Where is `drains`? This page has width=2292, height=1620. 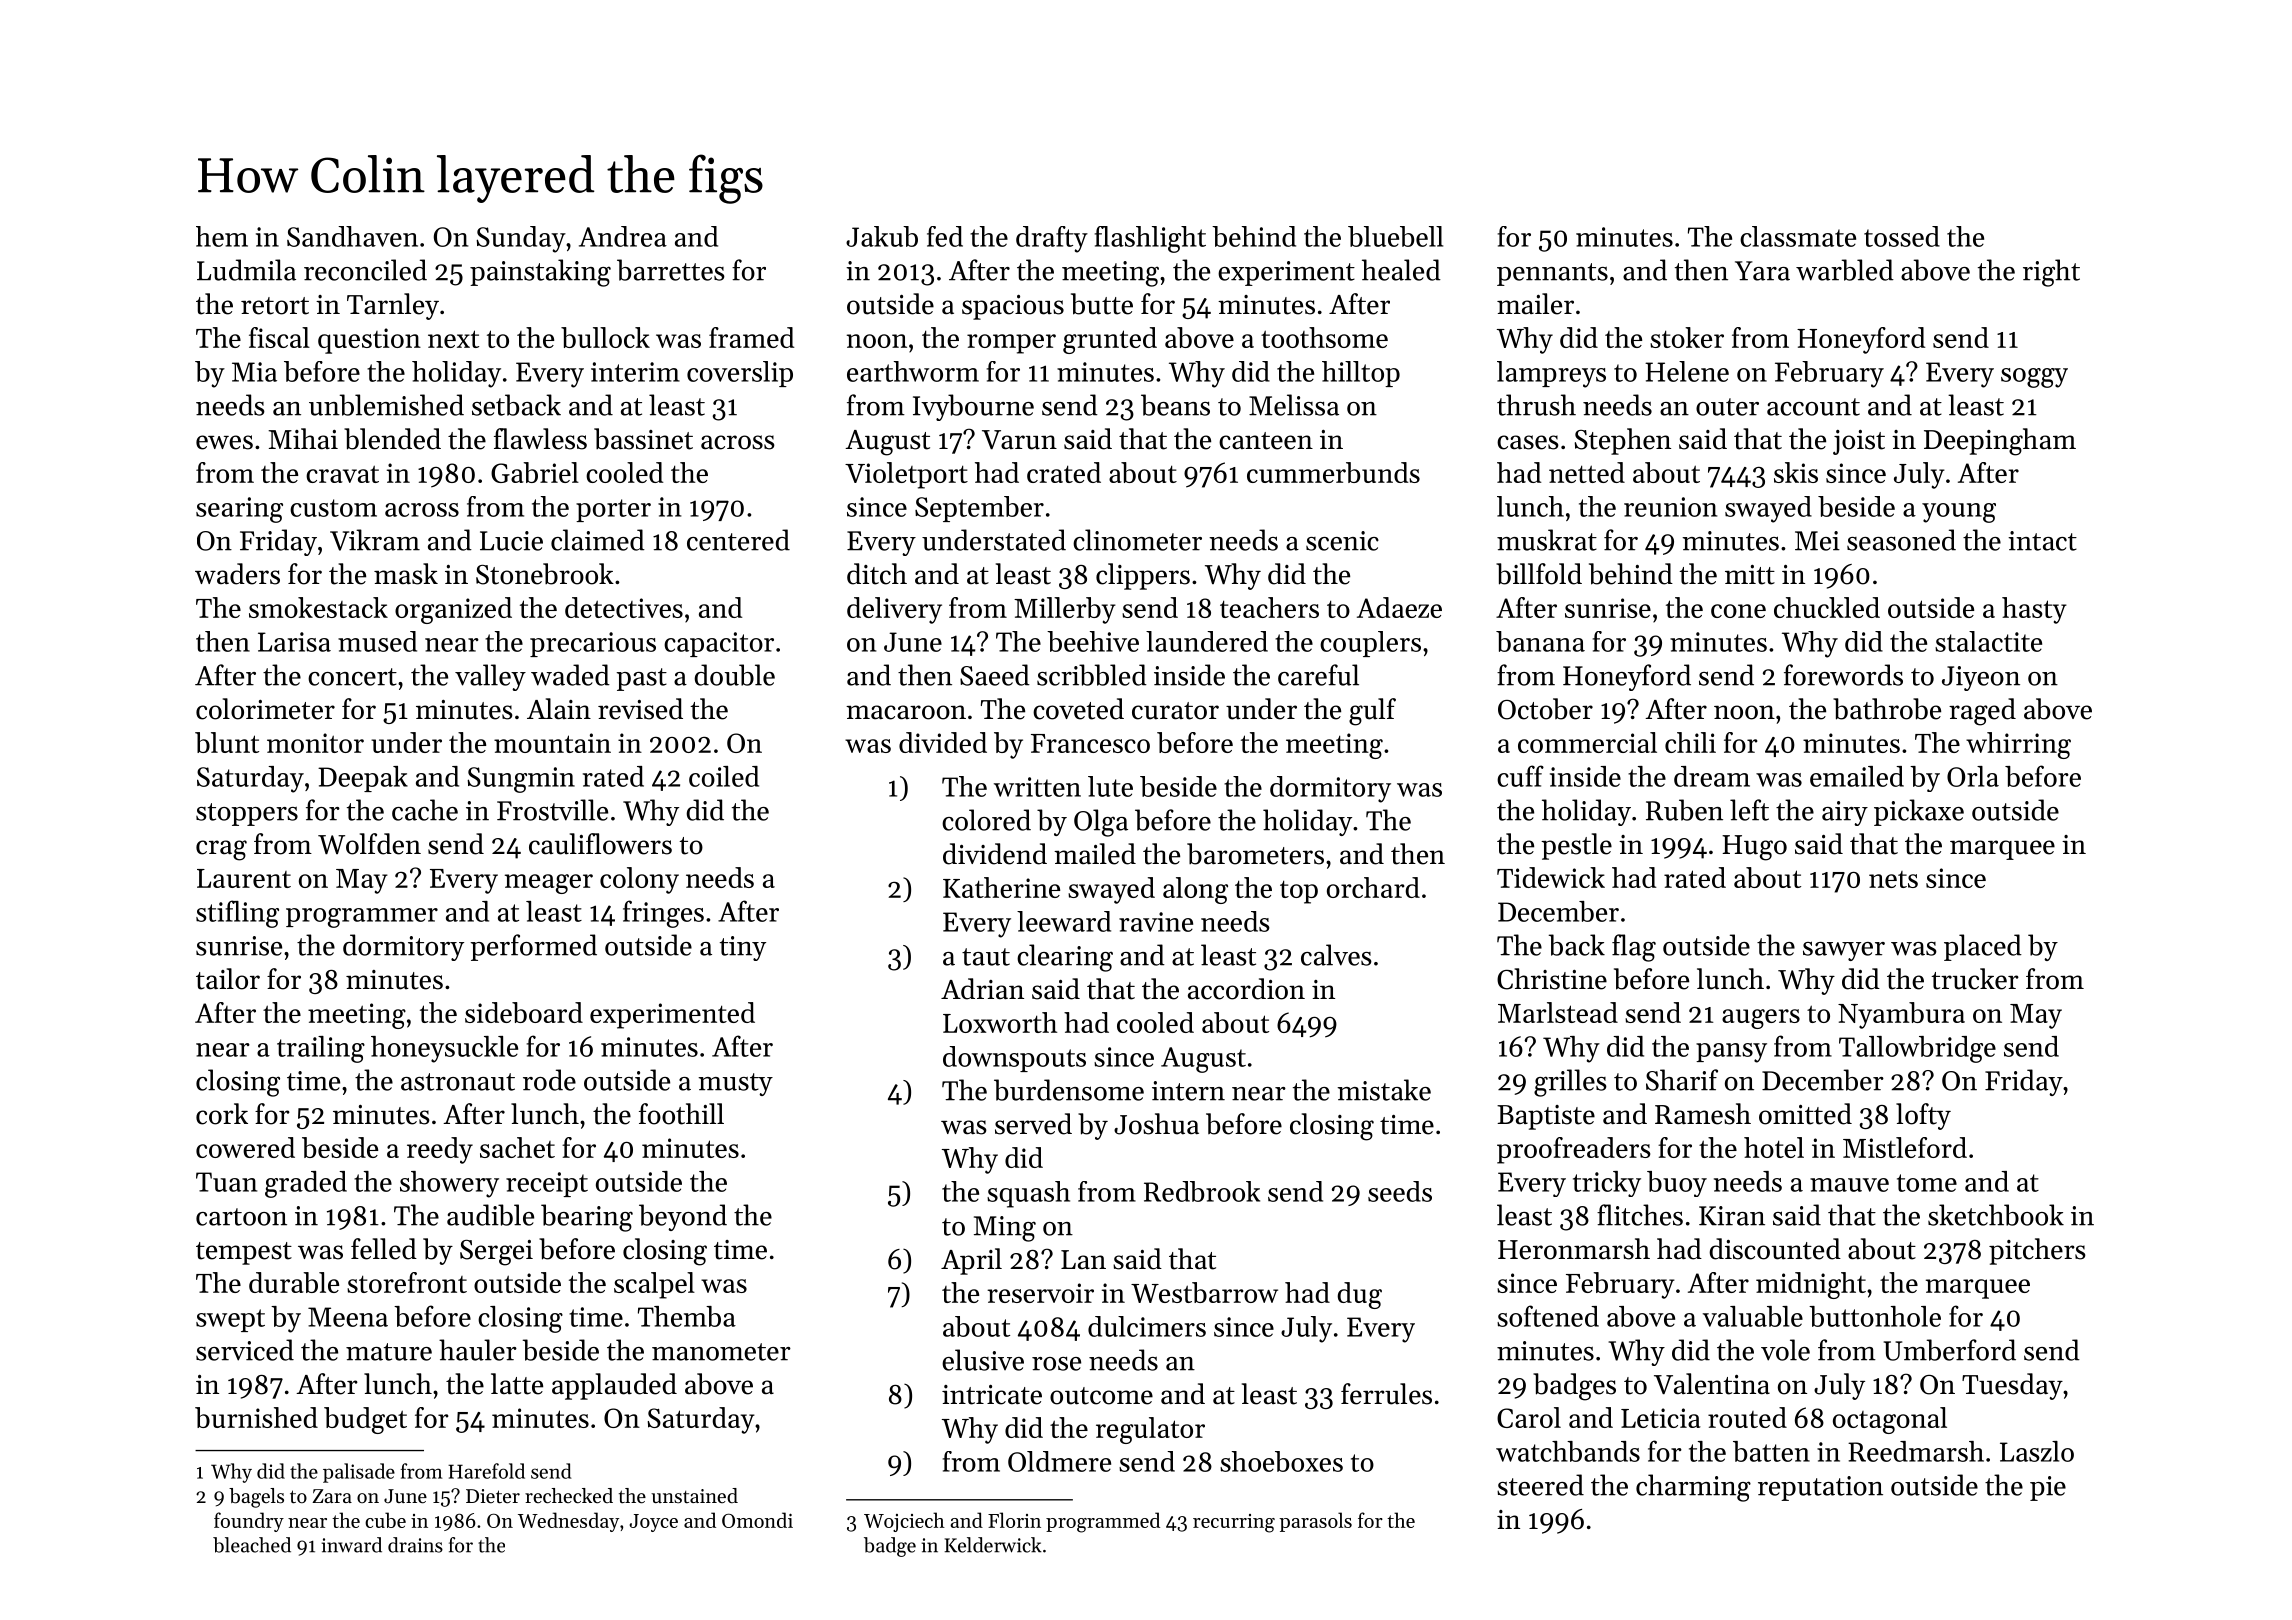
drains is located at coordinates (415, 1545).
